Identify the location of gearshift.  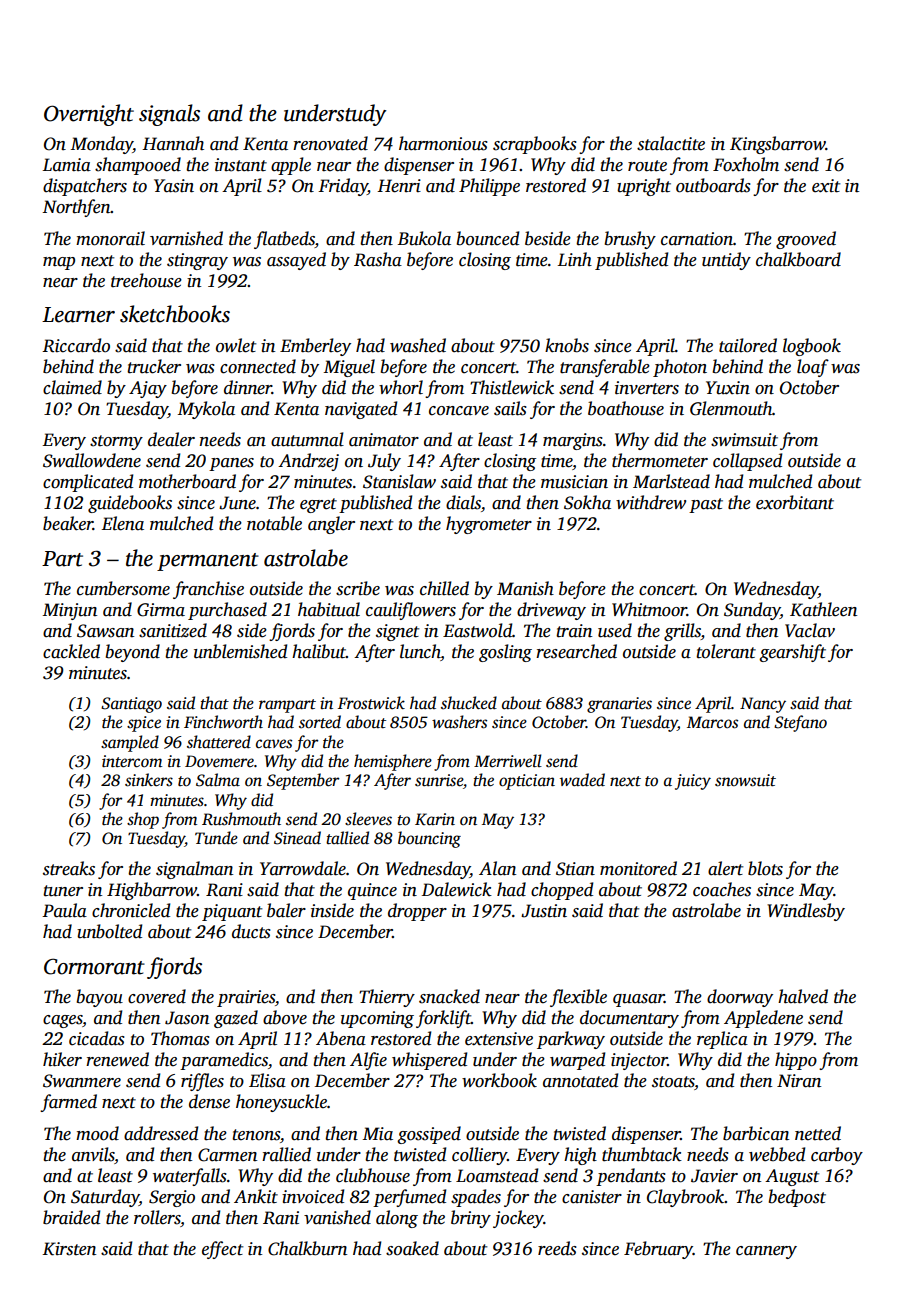
(792, 653).
